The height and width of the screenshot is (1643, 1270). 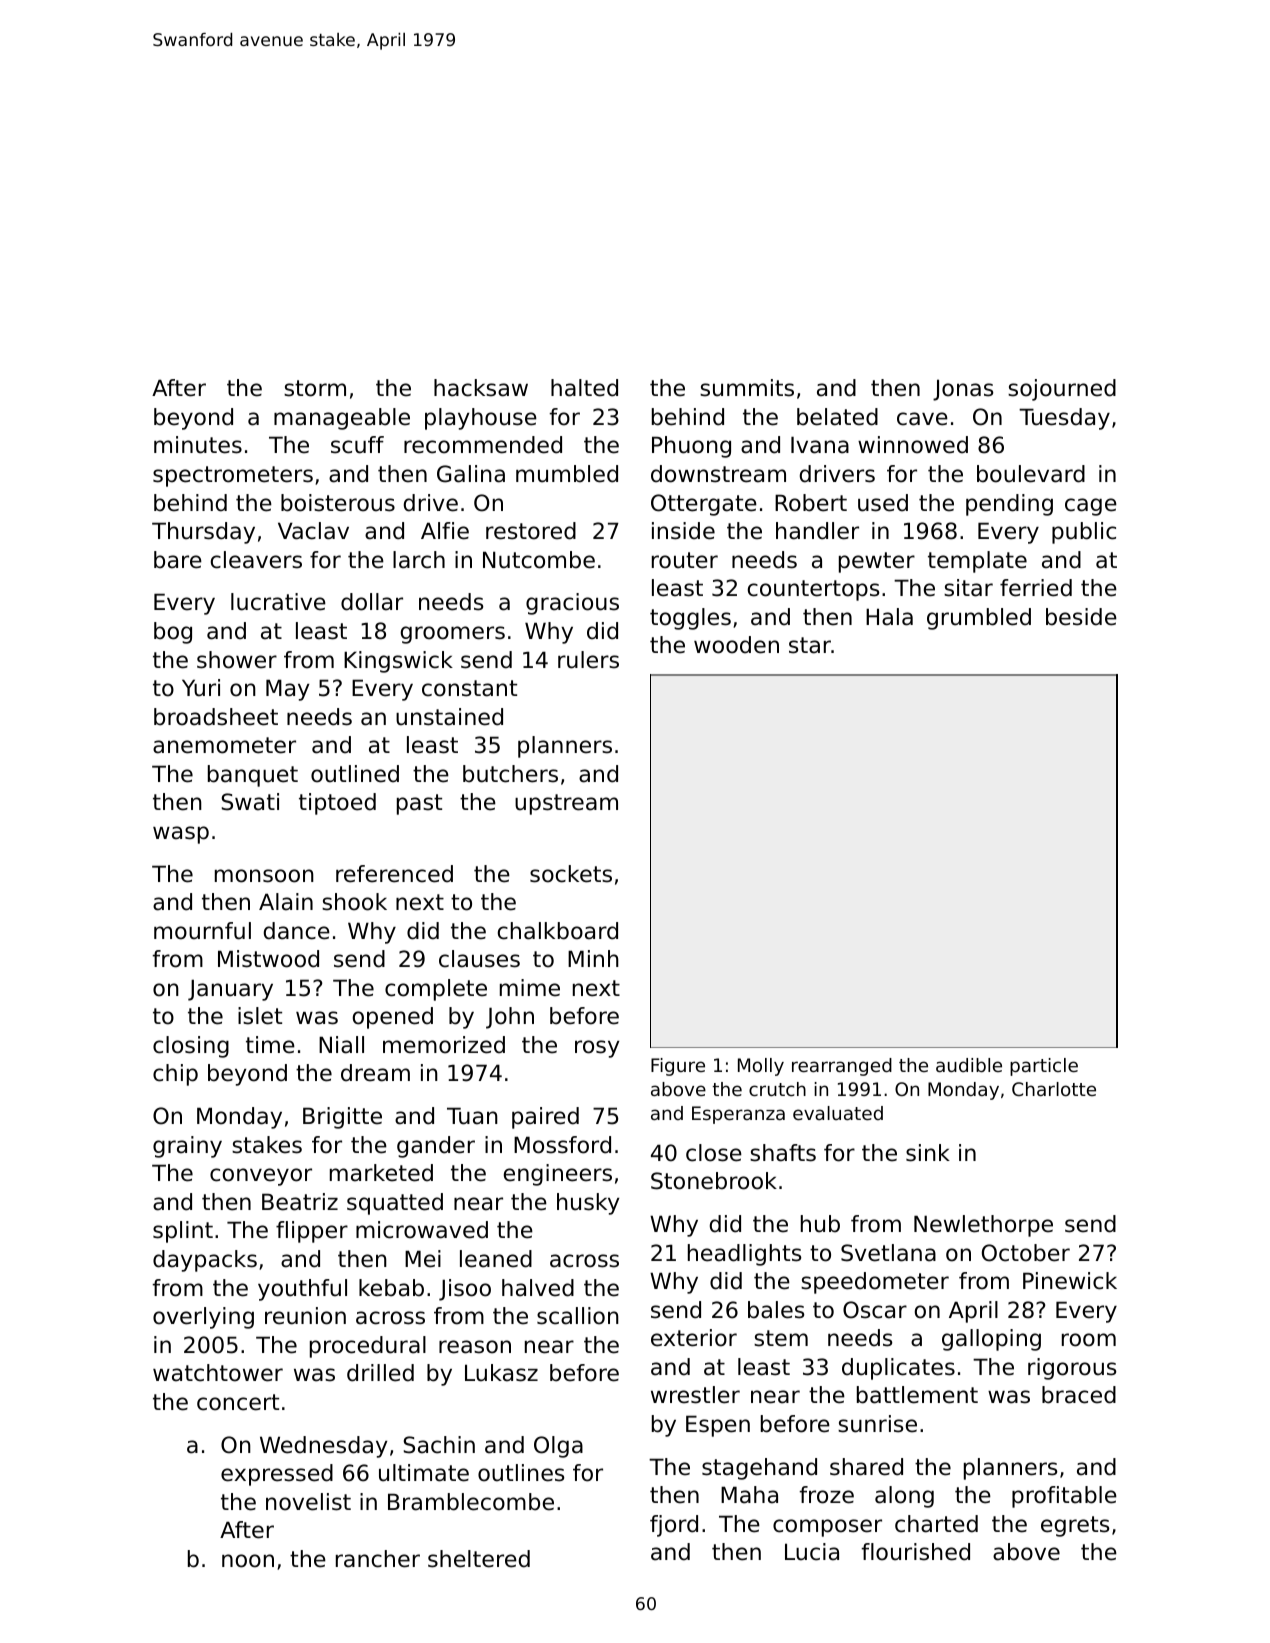 I want to click on scuff, so click(x=357, y=445).
